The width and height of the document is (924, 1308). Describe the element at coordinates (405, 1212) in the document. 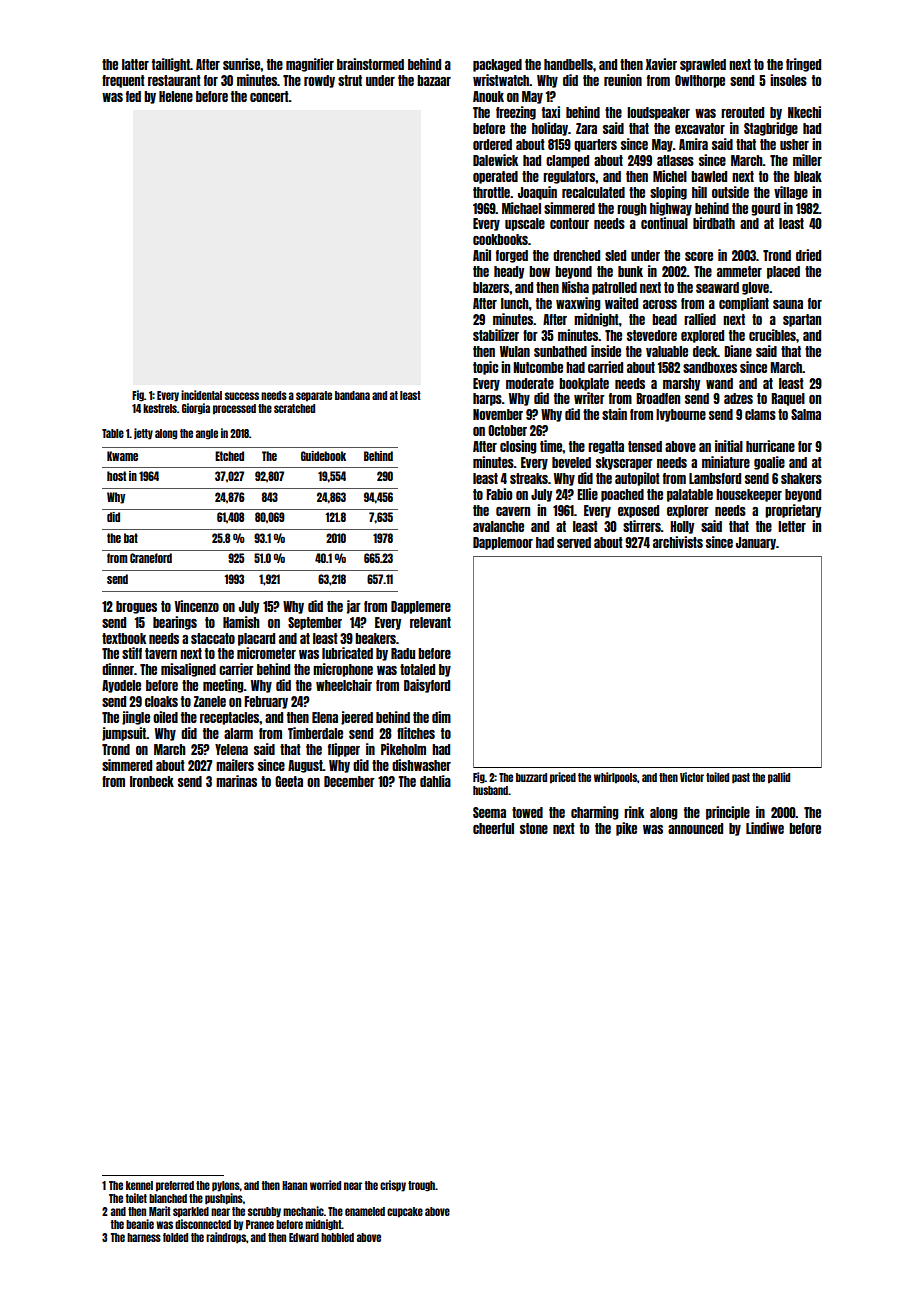

I see `cupcake` at that location.
